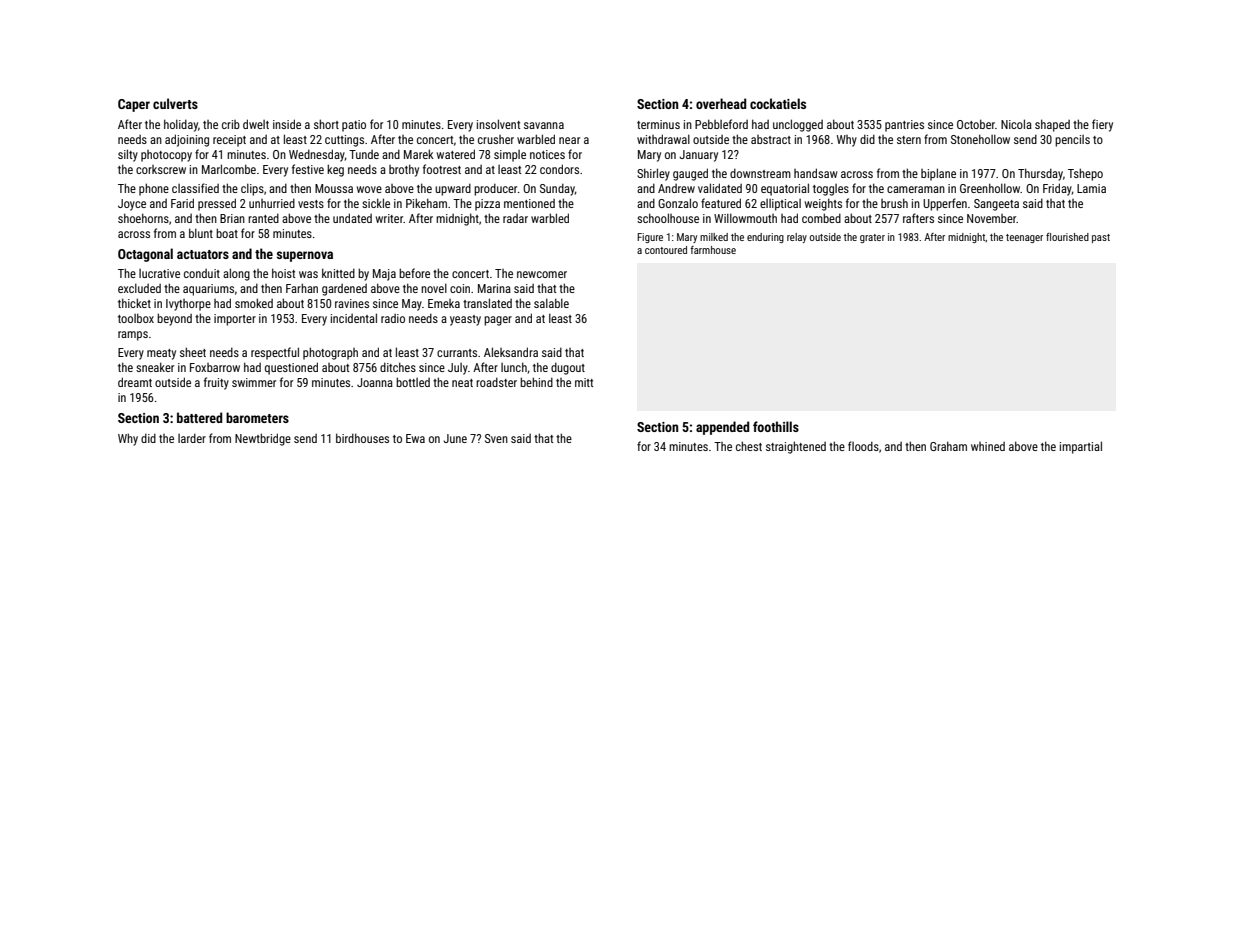 The image size is (1233, 952). Describe the element at coordinates (203, 254) in the page. I see `actuators` at that location.
